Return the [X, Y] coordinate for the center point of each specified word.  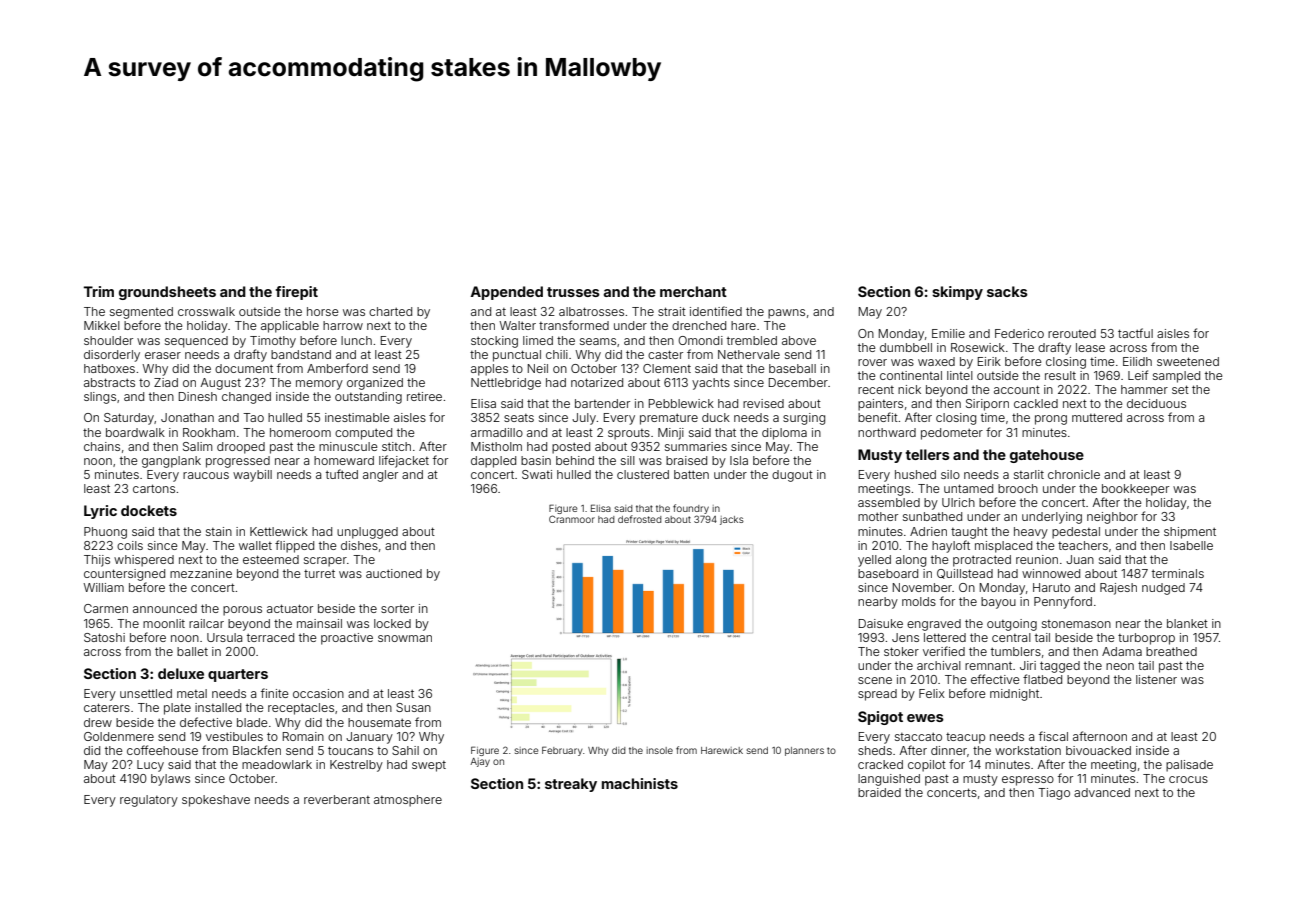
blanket [1187, 623]
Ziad [166, 382]
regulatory [149, 801]
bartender [602, 403]
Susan [413, 707]
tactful [1135, 333]
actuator [290, 608]
